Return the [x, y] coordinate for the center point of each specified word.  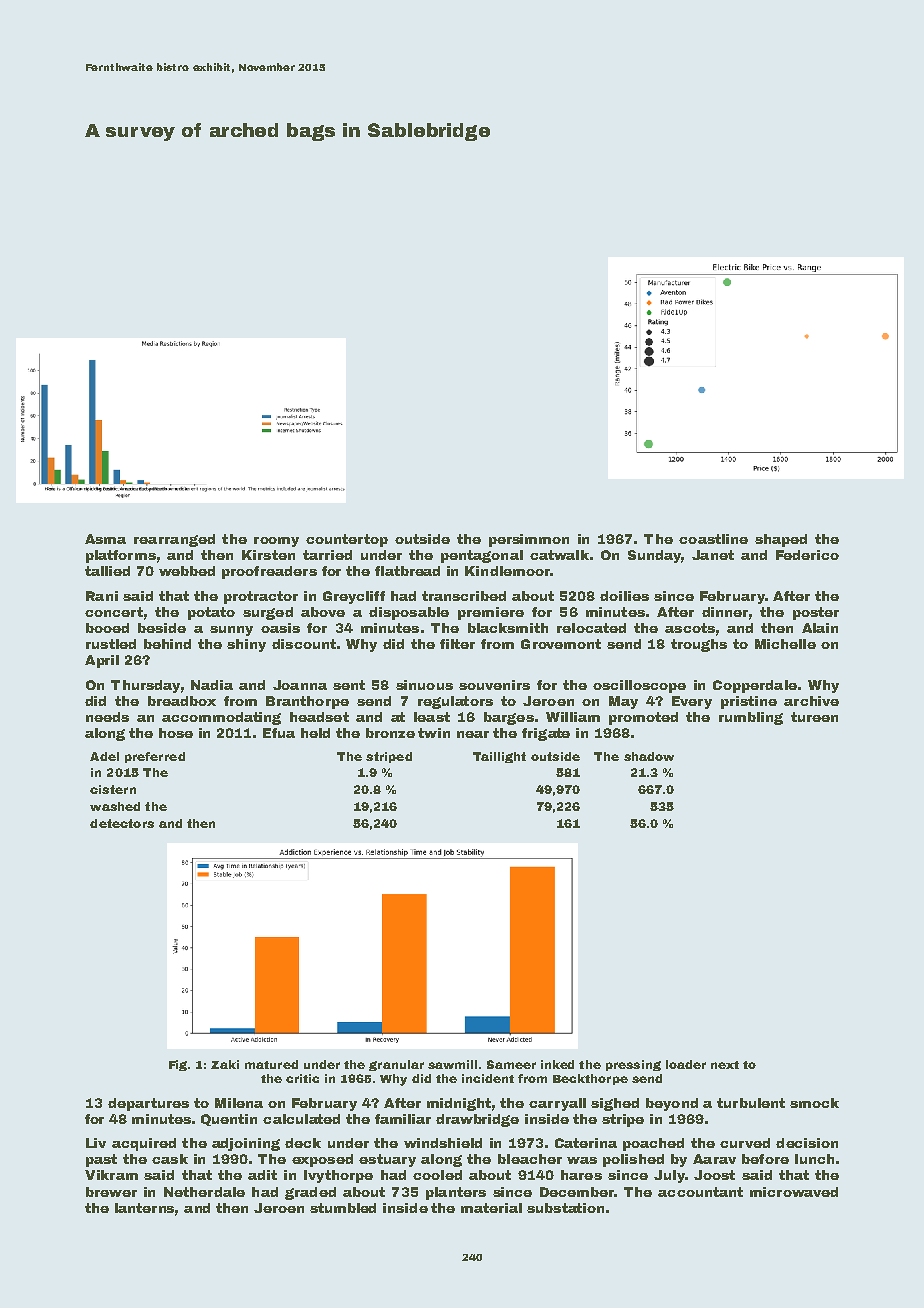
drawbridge [477, 1120]
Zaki [225, 1064]
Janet [713, 555]
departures [148, 1104]
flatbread [407, 571]
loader [686, 1064]
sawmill [452, 1064]
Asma [105, 539]
